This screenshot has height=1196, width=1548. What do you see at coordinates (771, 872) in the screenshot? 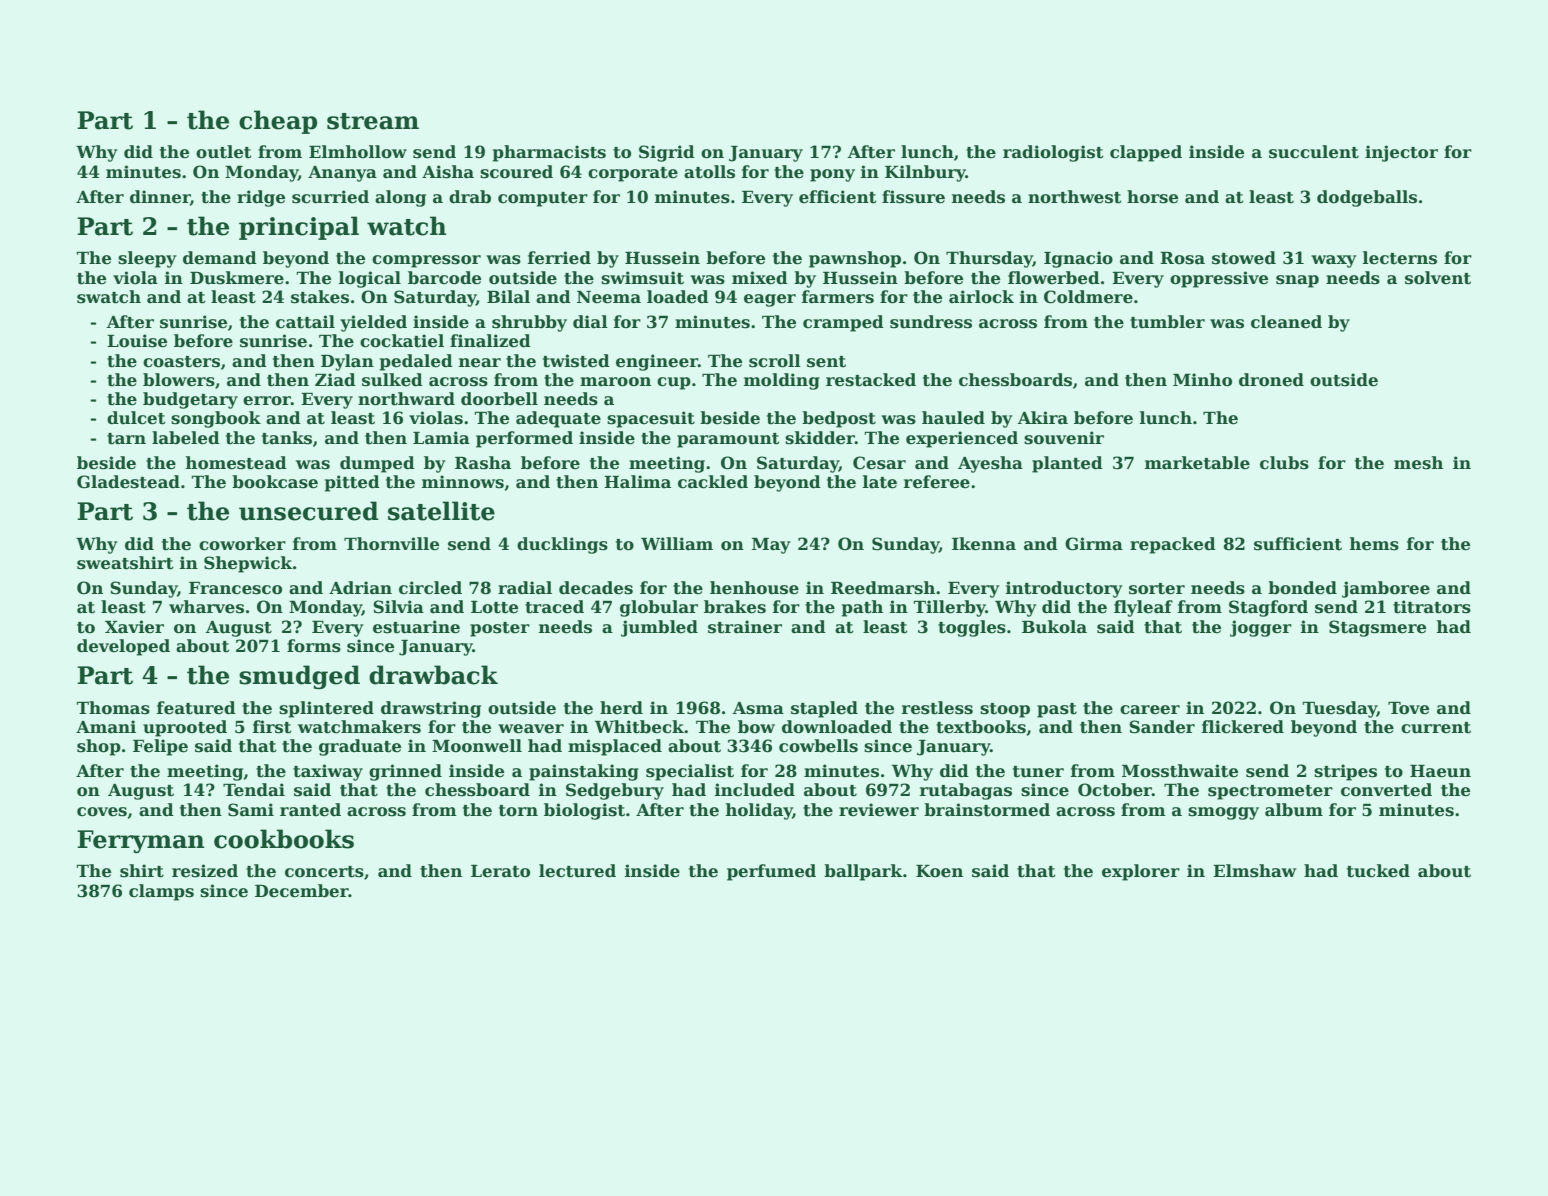
I see `perfumed` at bounding box center [771, 872].
